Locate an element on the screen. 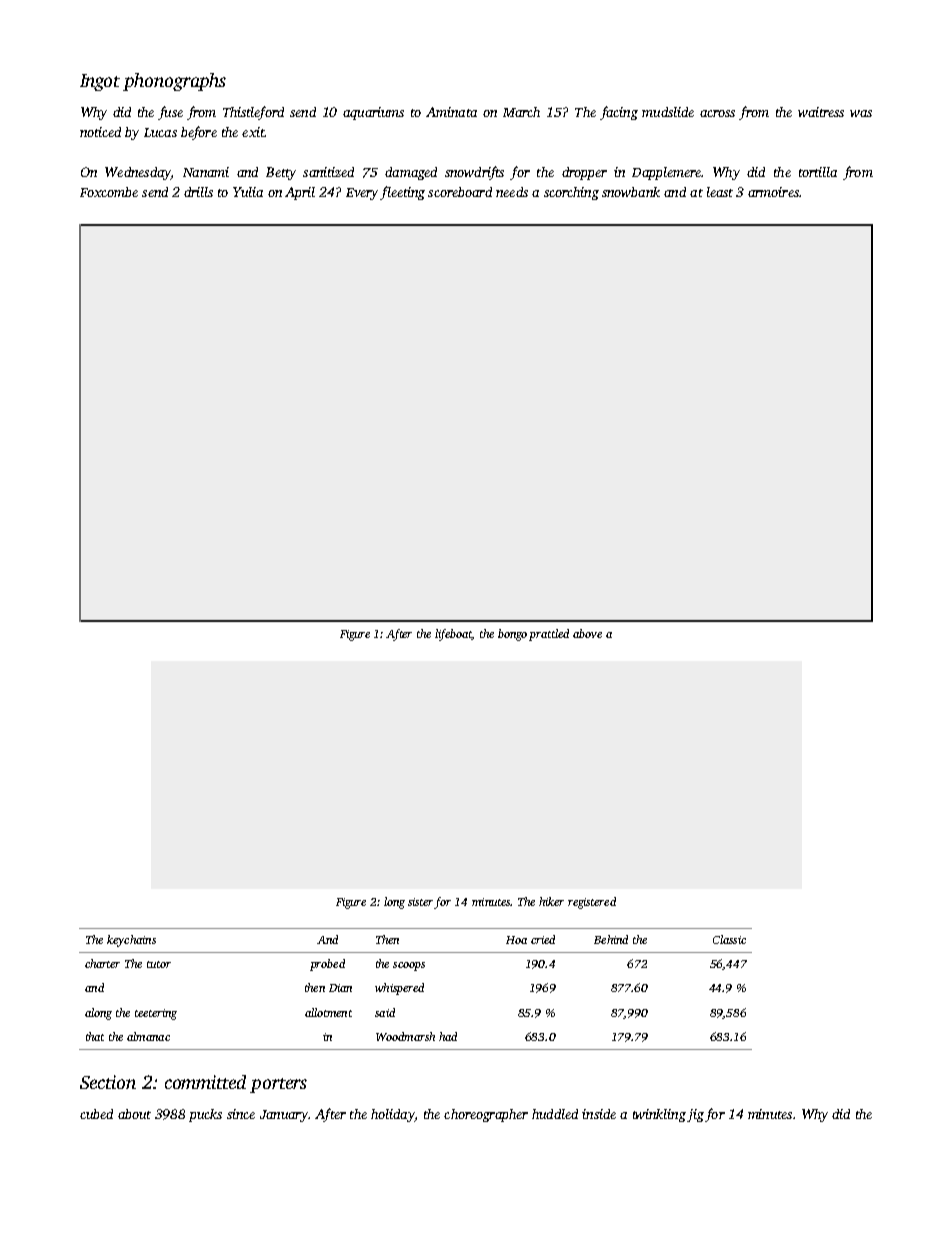  lifeboat is located at coordinates (453, 635).
